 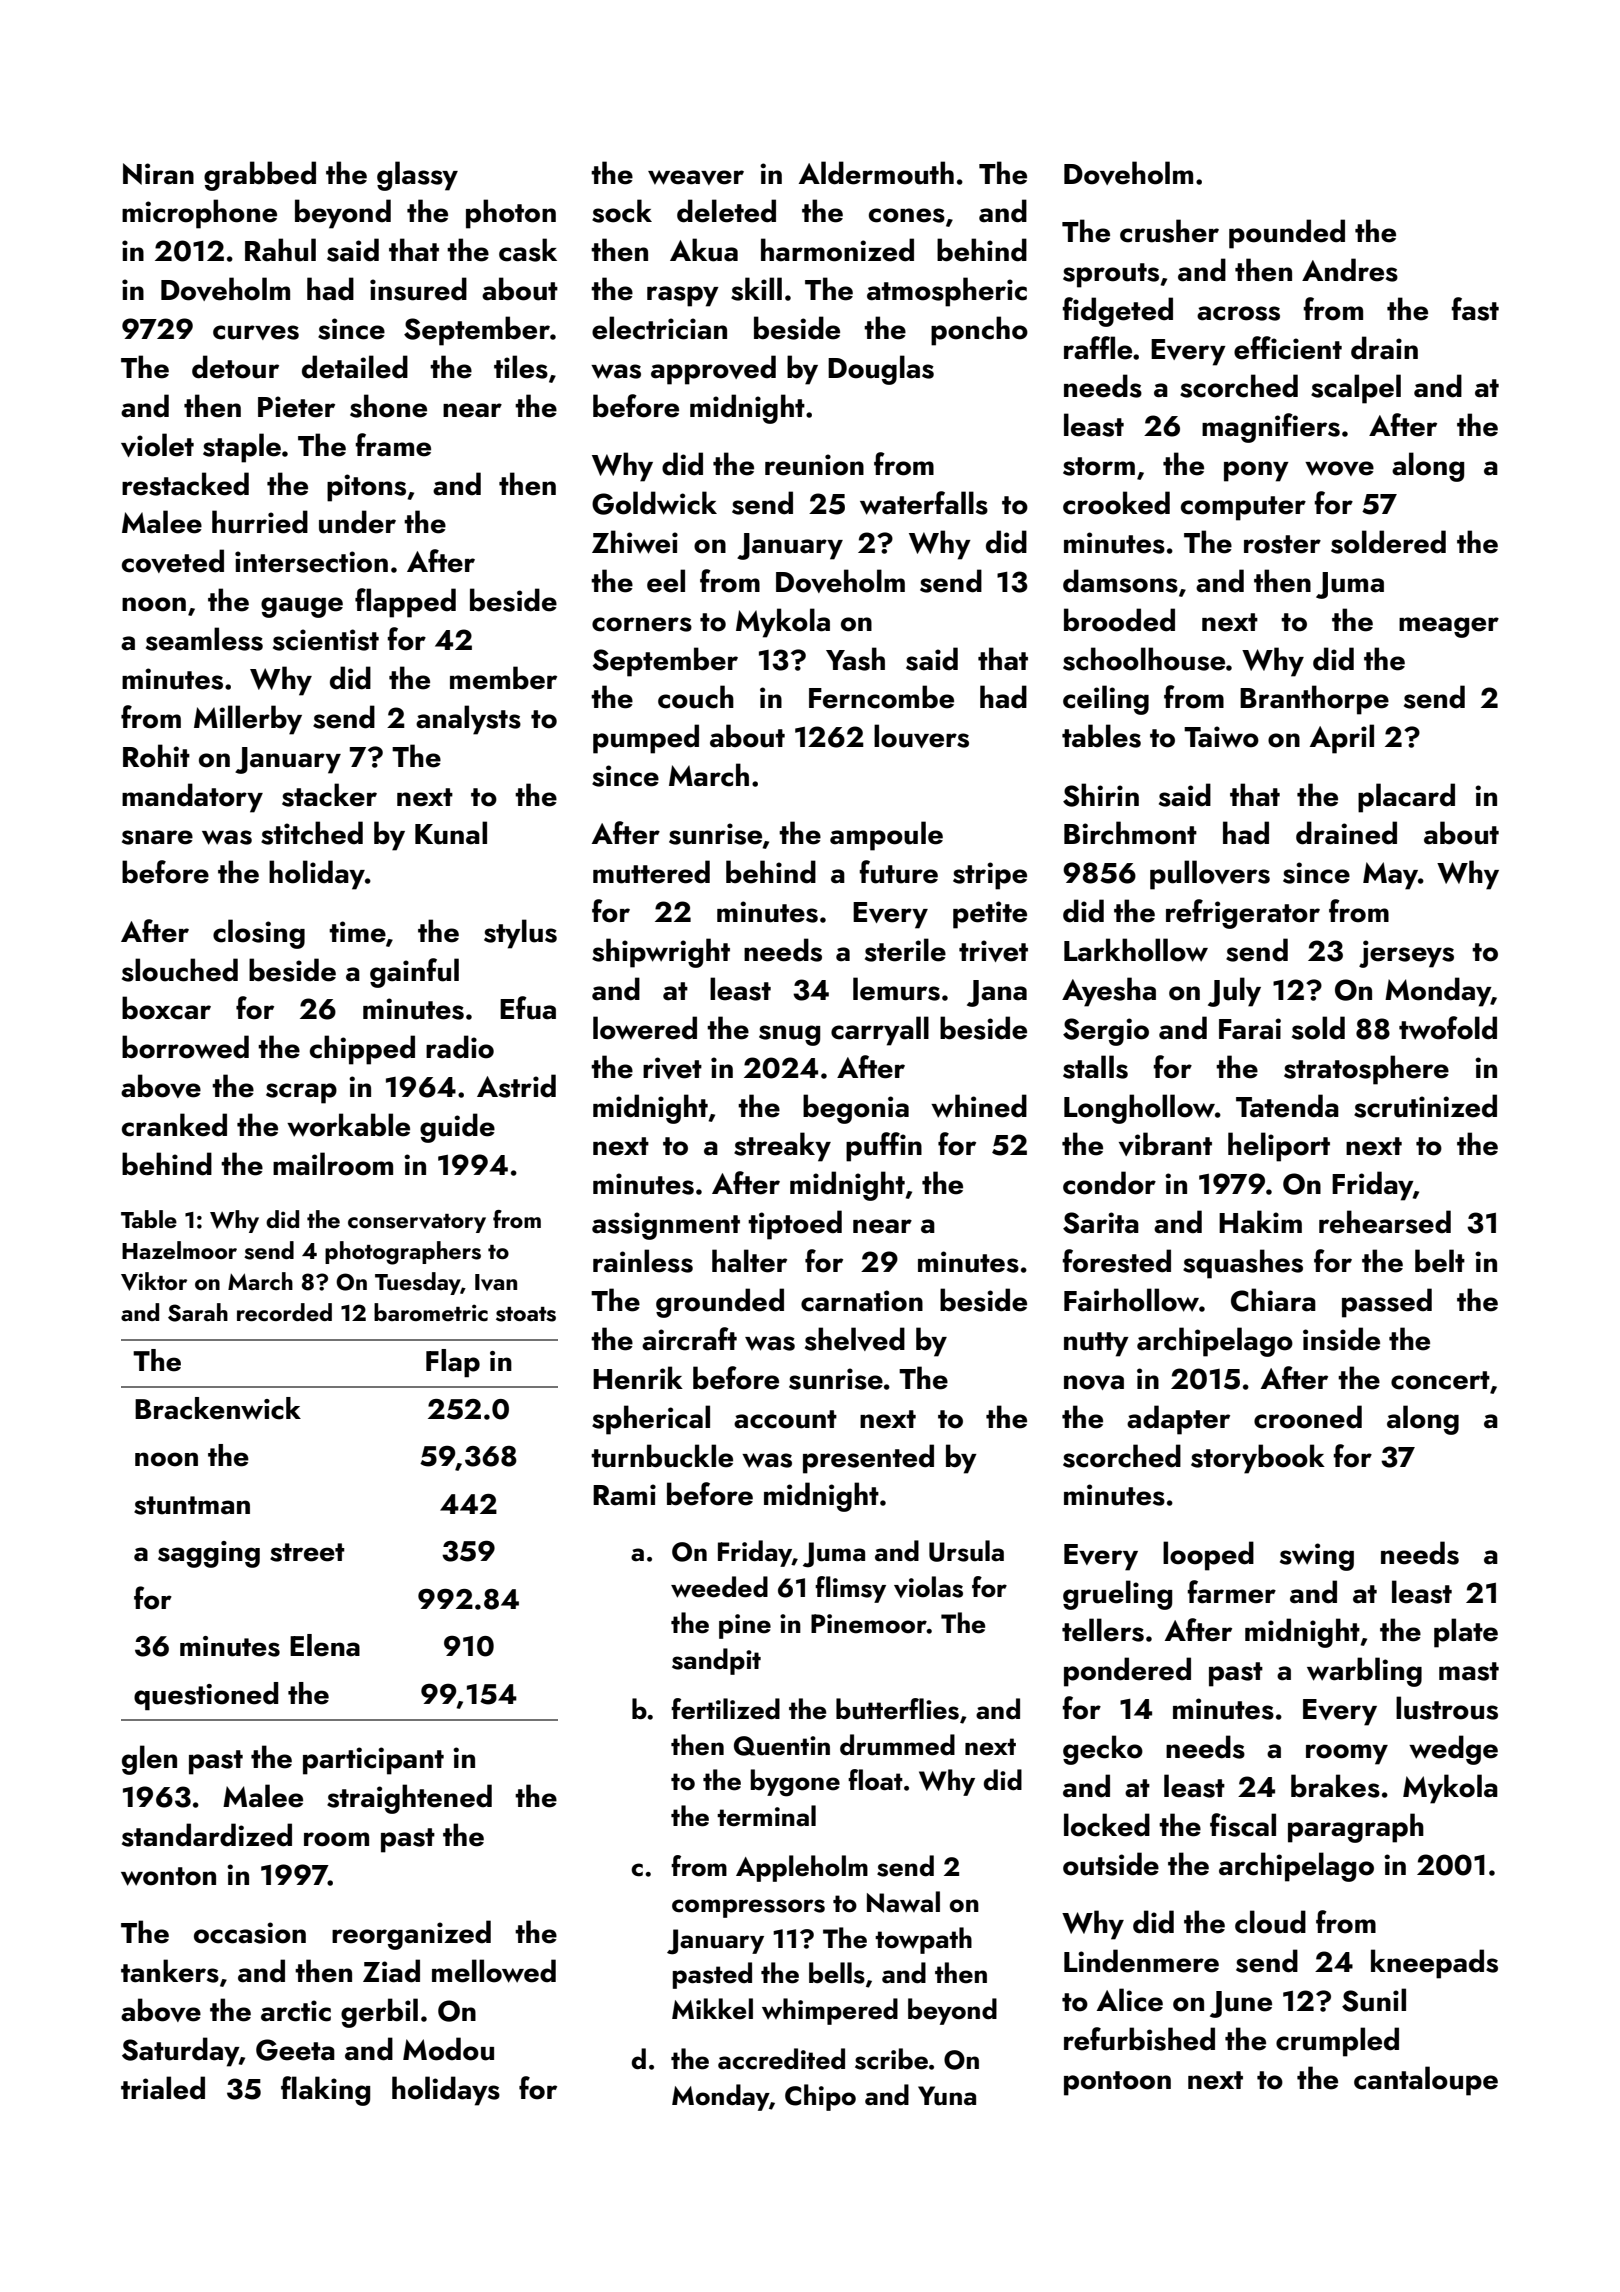 What do you see at coordinates (868, 1459) in the screenshot?
I see `presented` at bounding box center [868, 1459].
